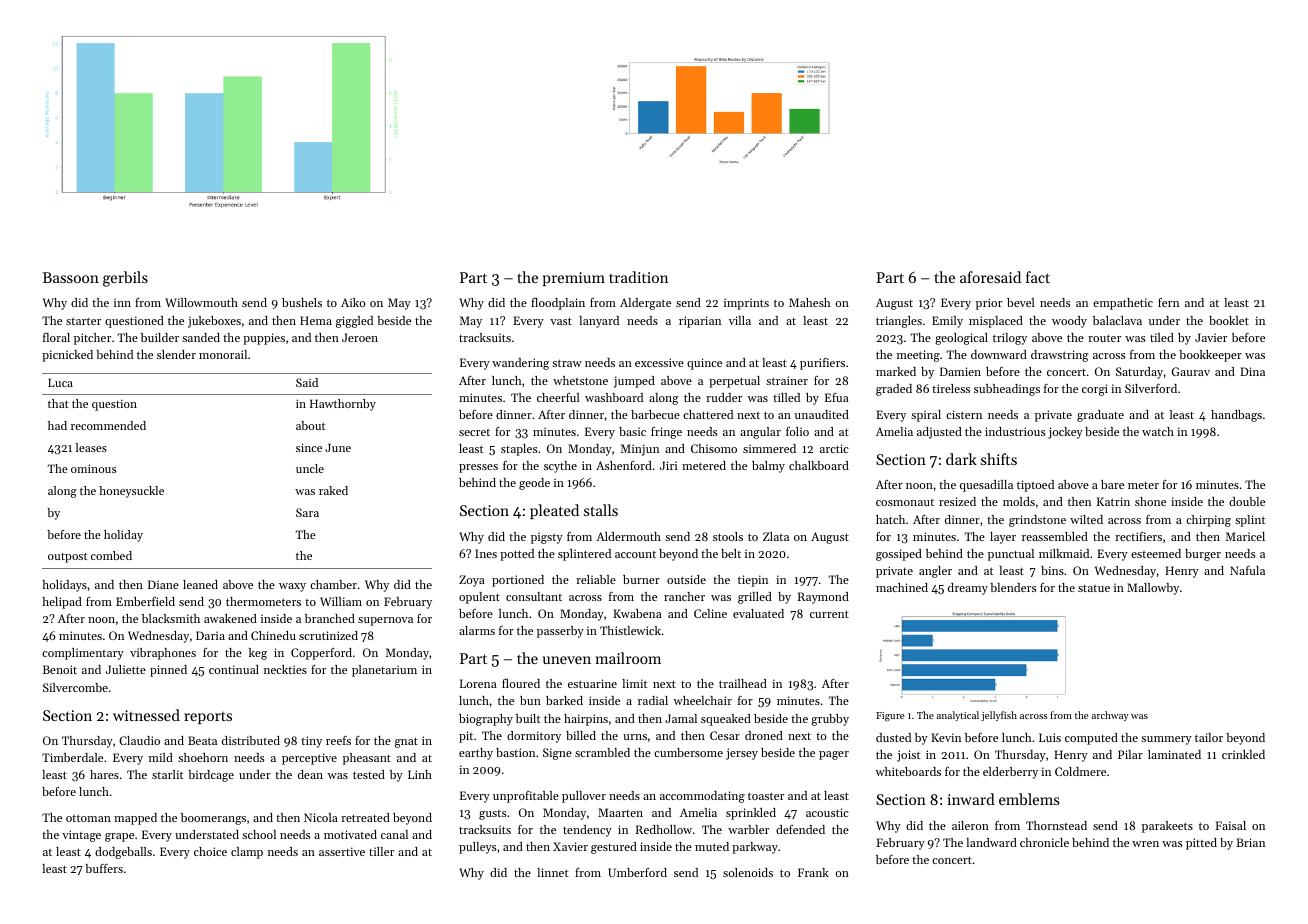 Image resolution: width=1308 pixels, height=924 pixels. Describe the element at coordinates (946, 737) in the screenshot. I see `Kevin` at that location.
